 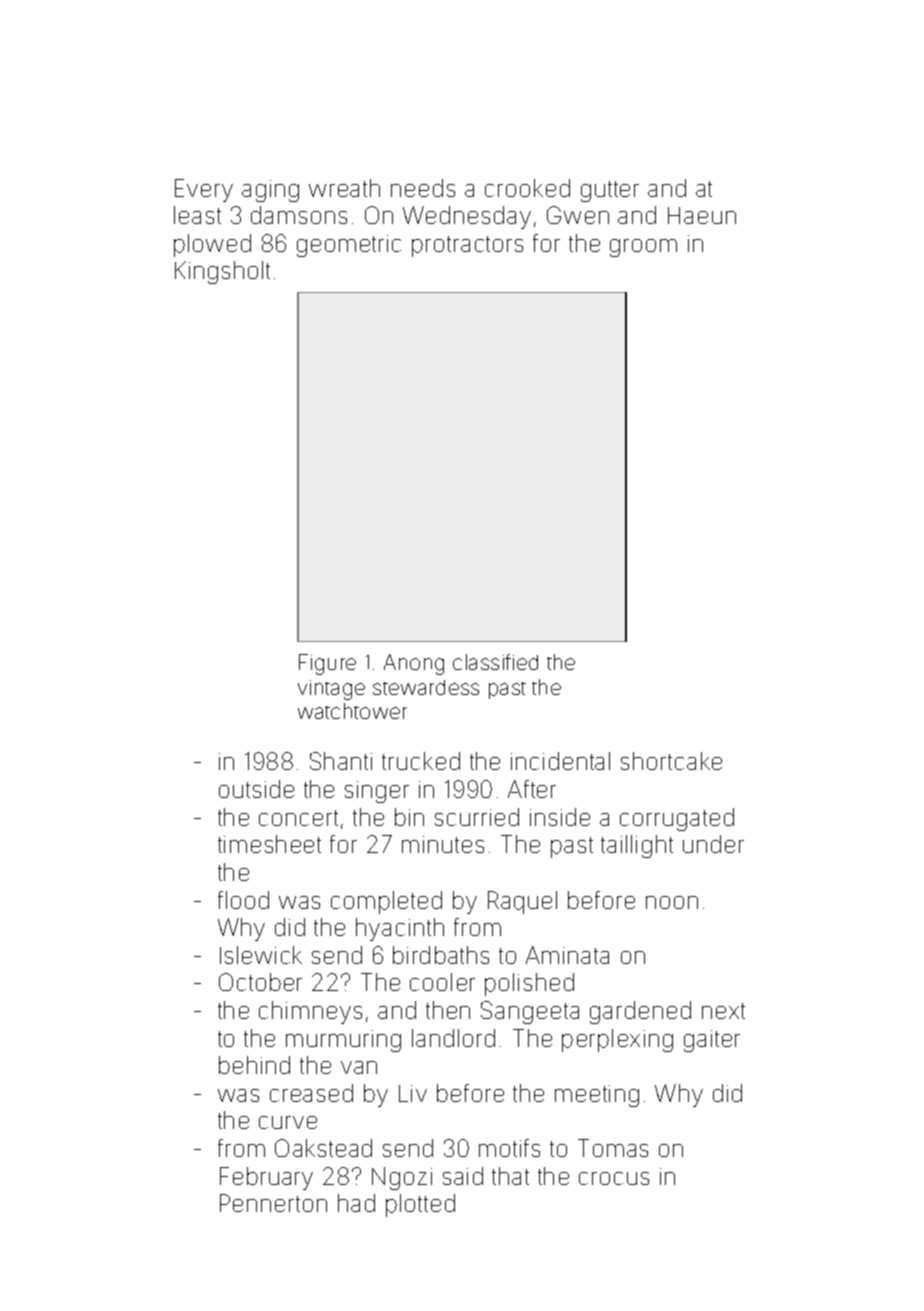 What do you see at coordinates (273, 1203) in the document?
I see `Pennerton` at bounding box center [273, 1203].
